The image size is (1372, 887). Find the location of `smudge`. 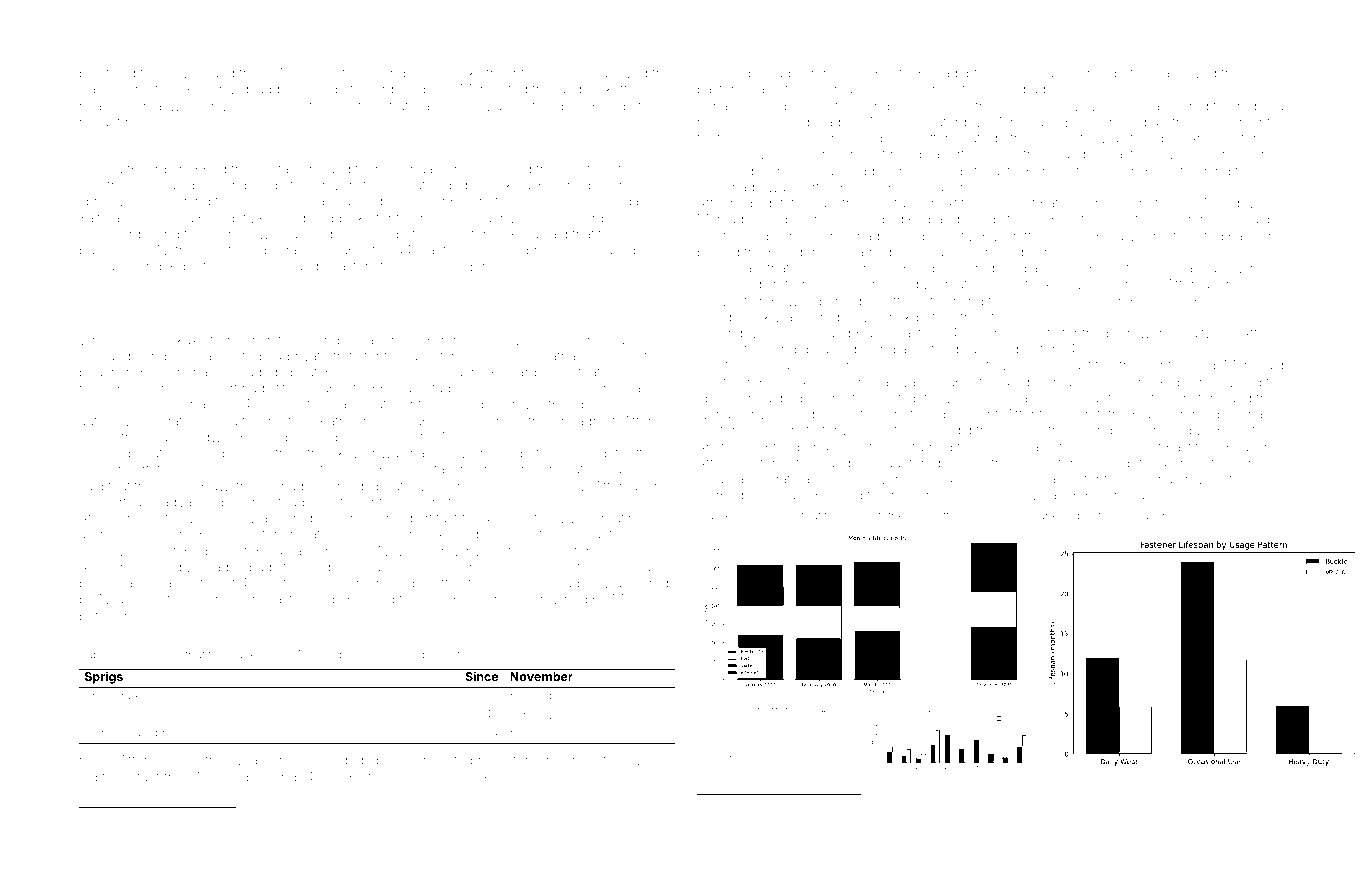

smudge is located at coordinates (1010, 350).
